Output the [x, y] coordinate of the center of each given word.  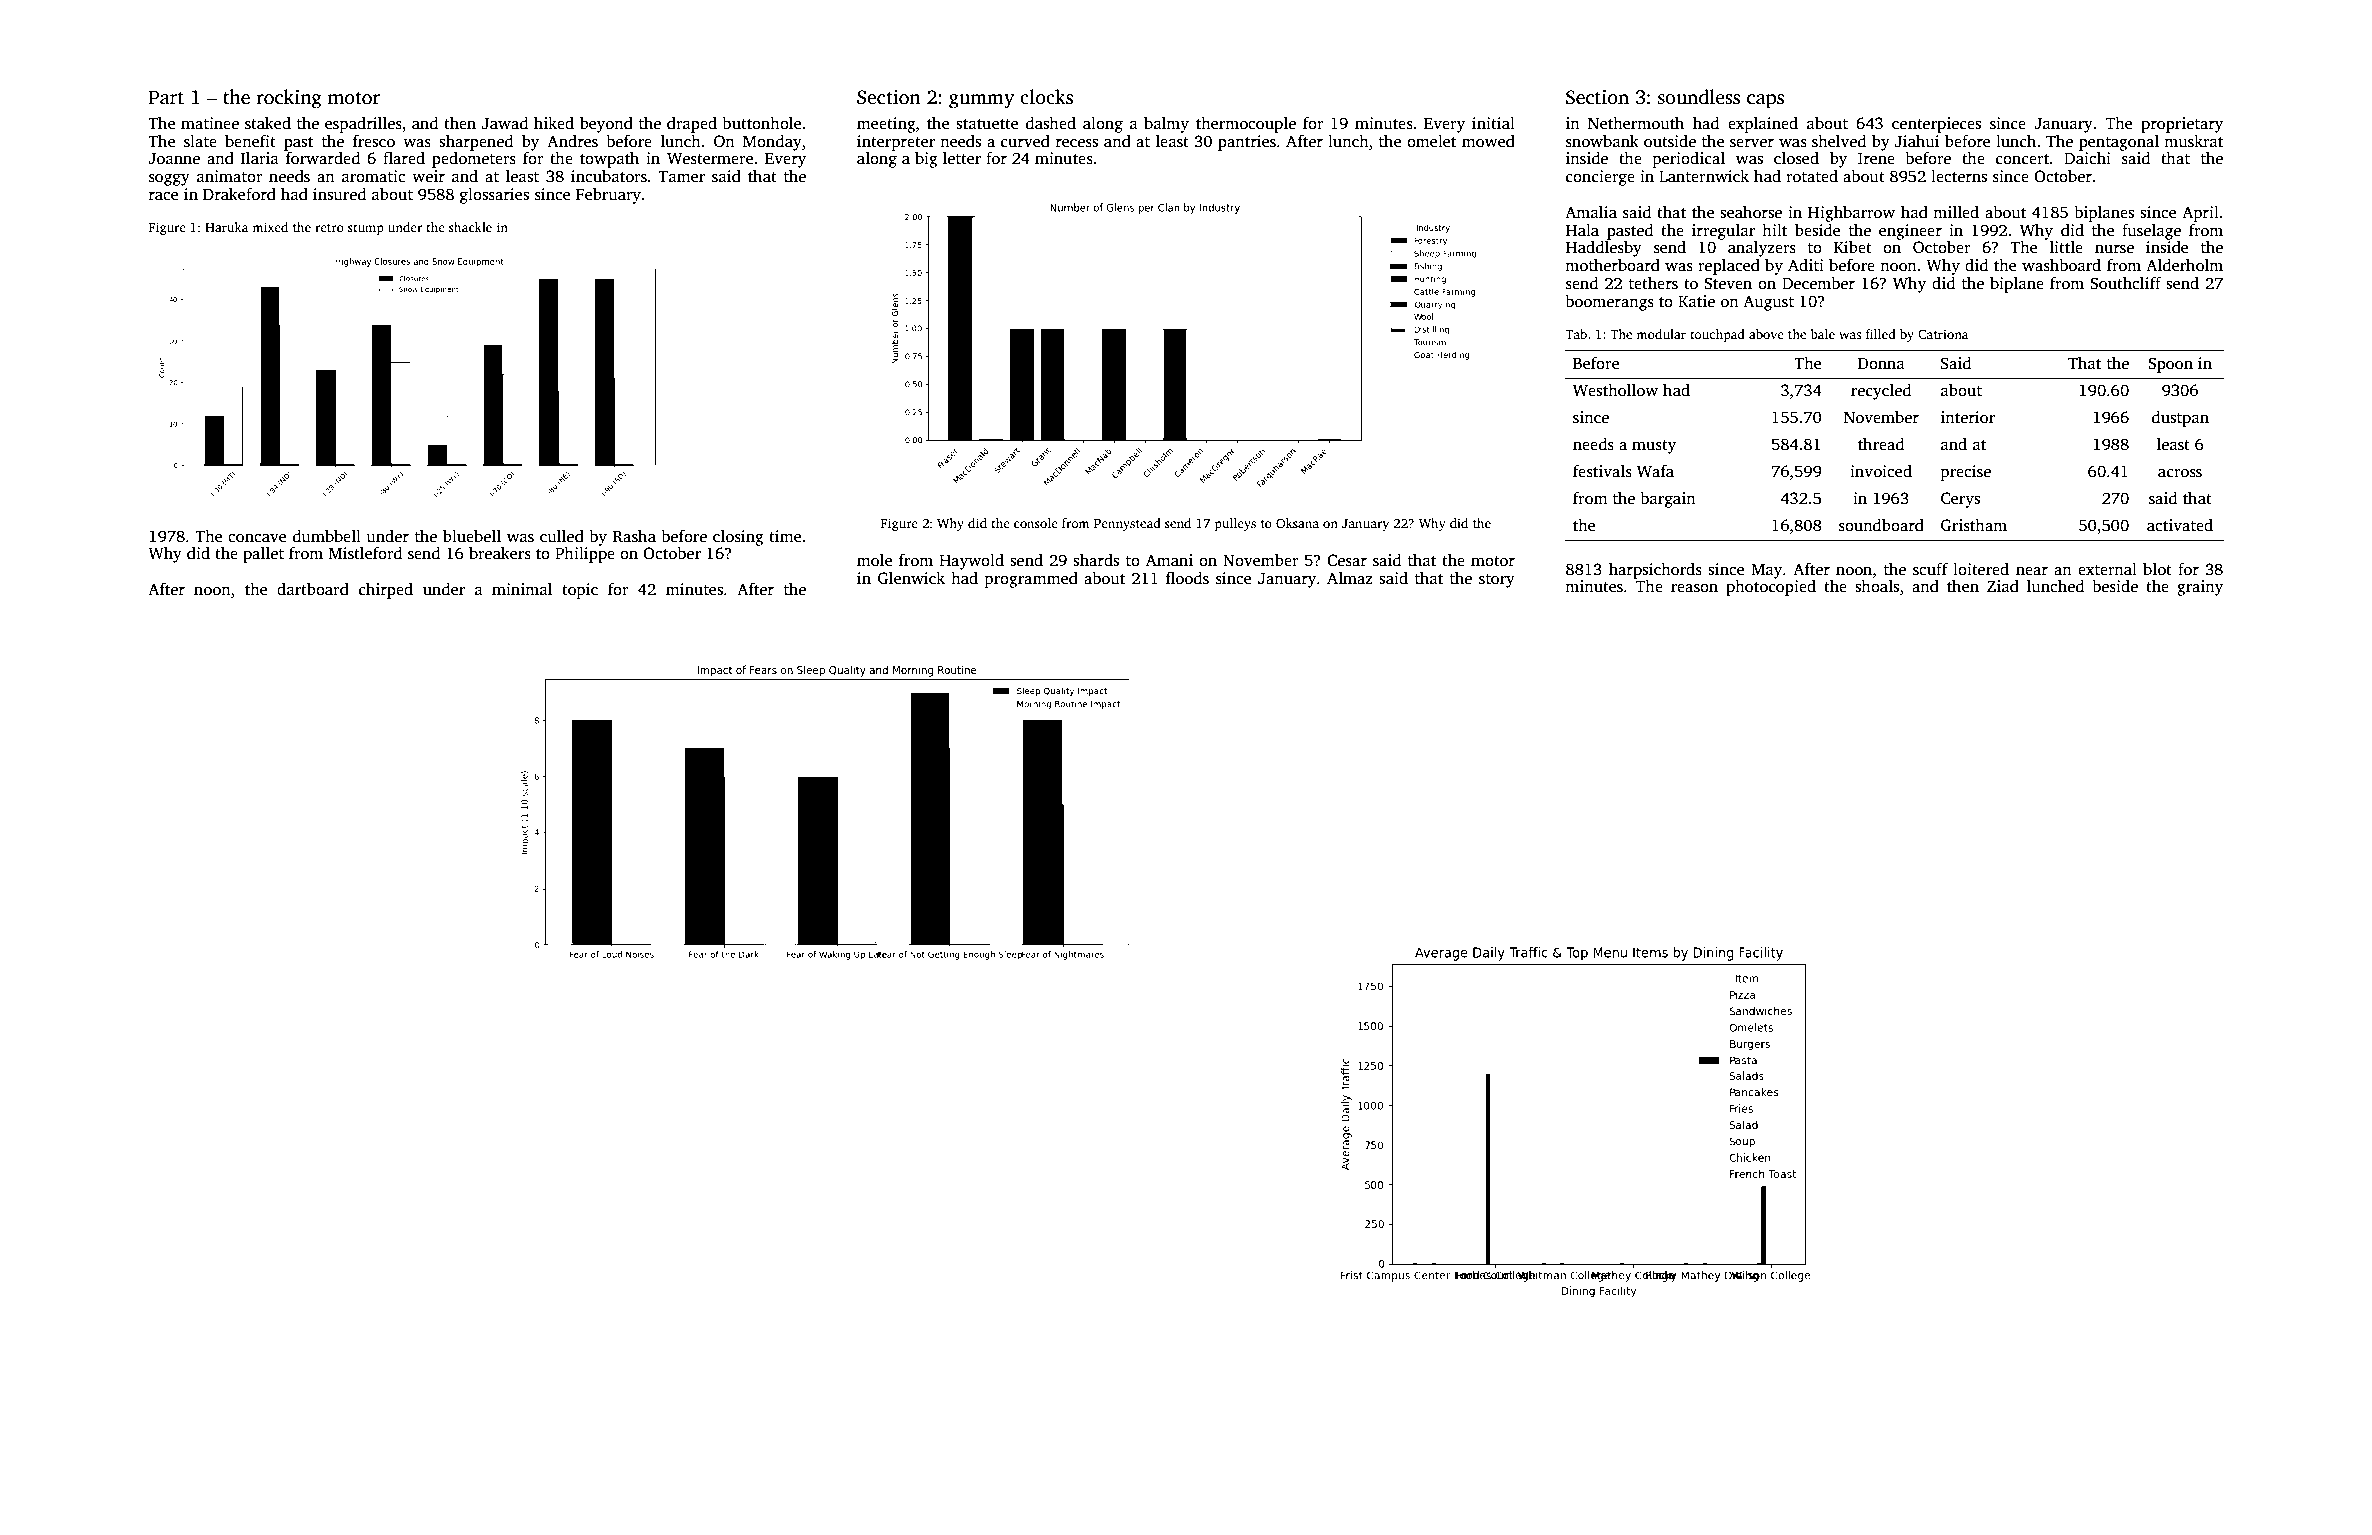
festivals [1602, 471]
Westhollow [1615, 390]
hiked [554, 123]
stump [366, 229]
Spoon [2170, 365]
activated [2180, 525]
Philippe [585, 555]
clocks [1046, 97]
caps [1765, 101]
